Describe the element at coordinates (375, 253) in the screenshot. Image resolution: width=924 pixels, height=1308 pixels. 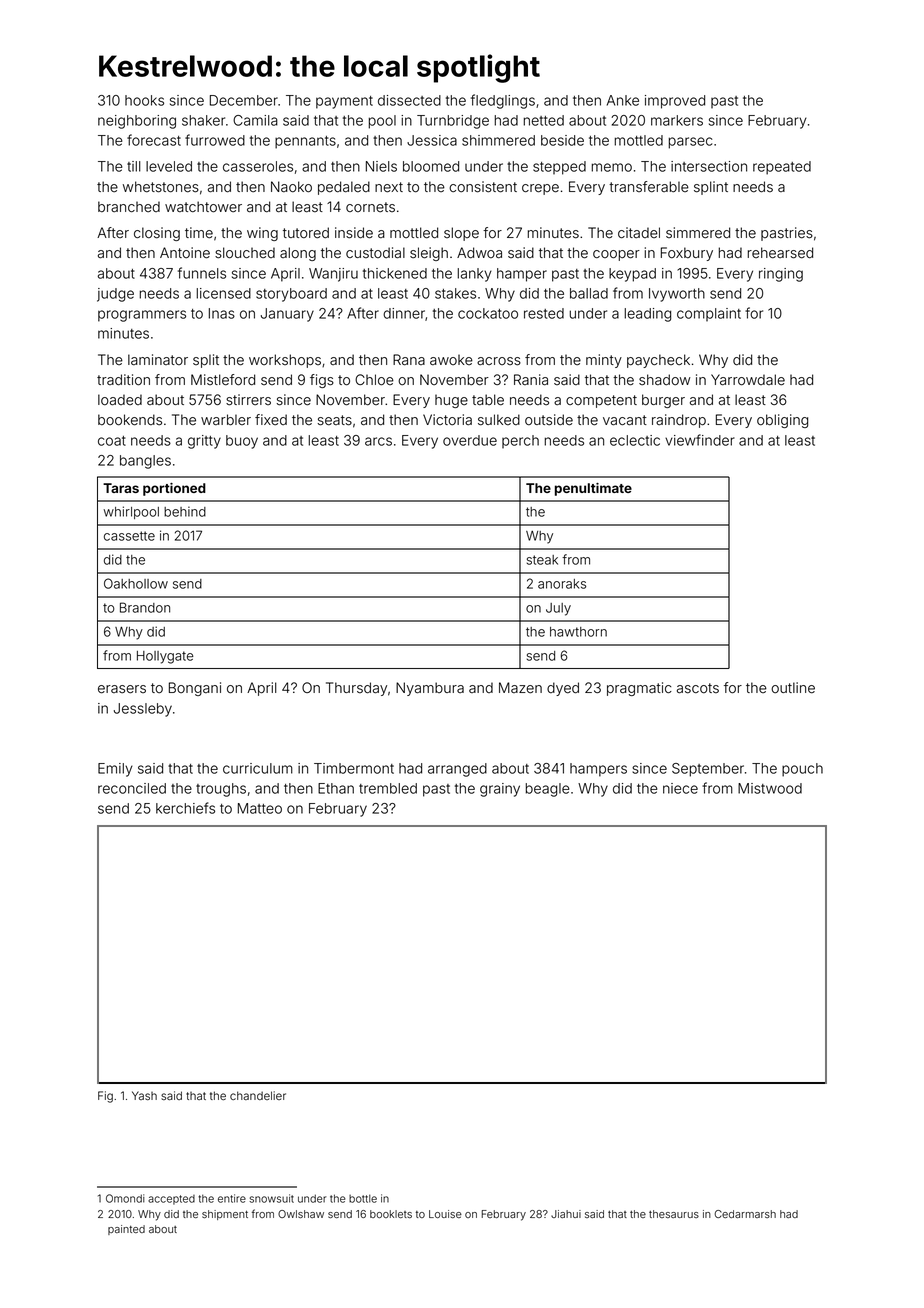
I see `custodial` at that location.
